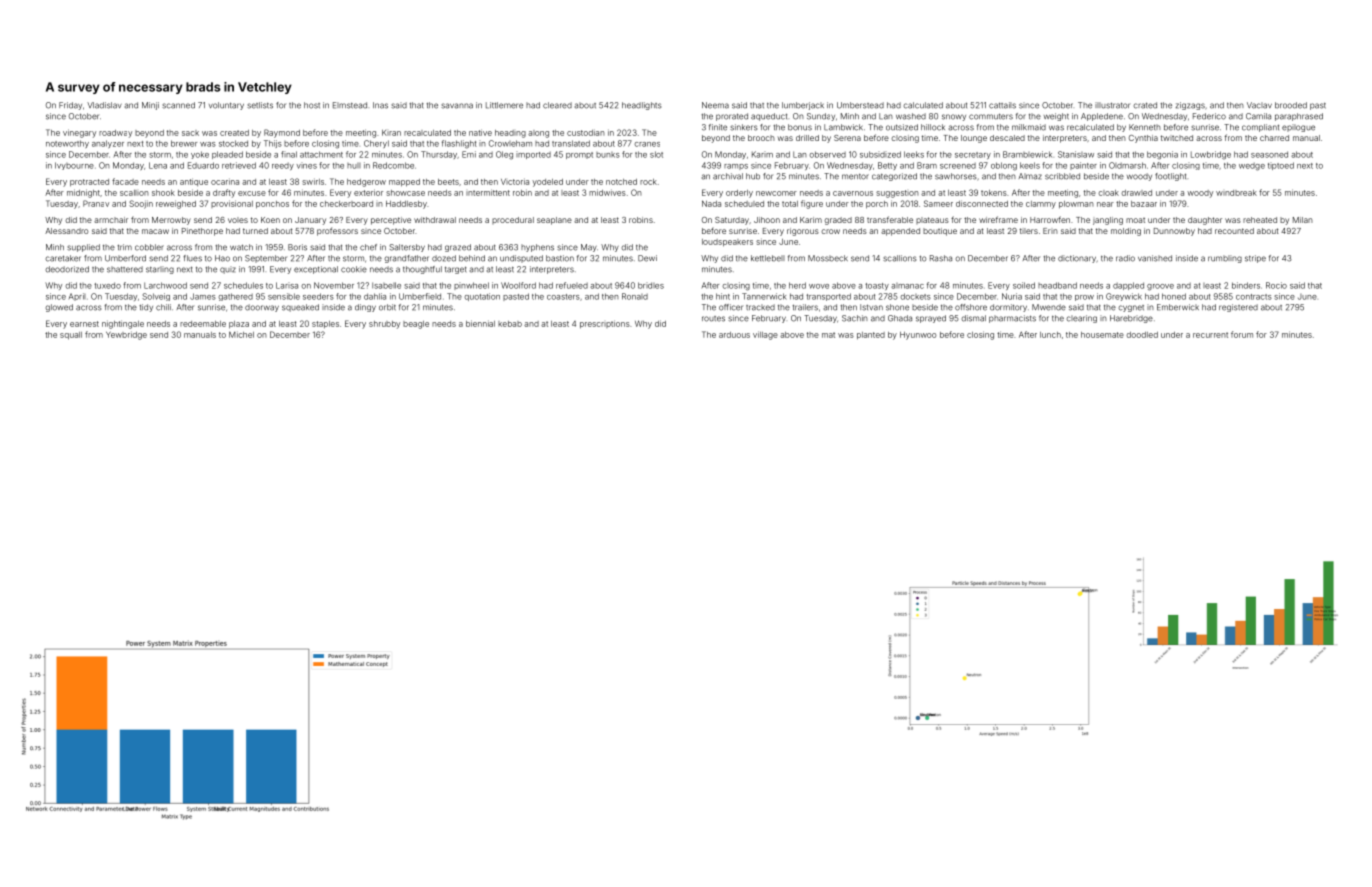 Image resolution: width=1372 pixels, height=887 pixels. I want to click on plaza, so click(239, 325).
